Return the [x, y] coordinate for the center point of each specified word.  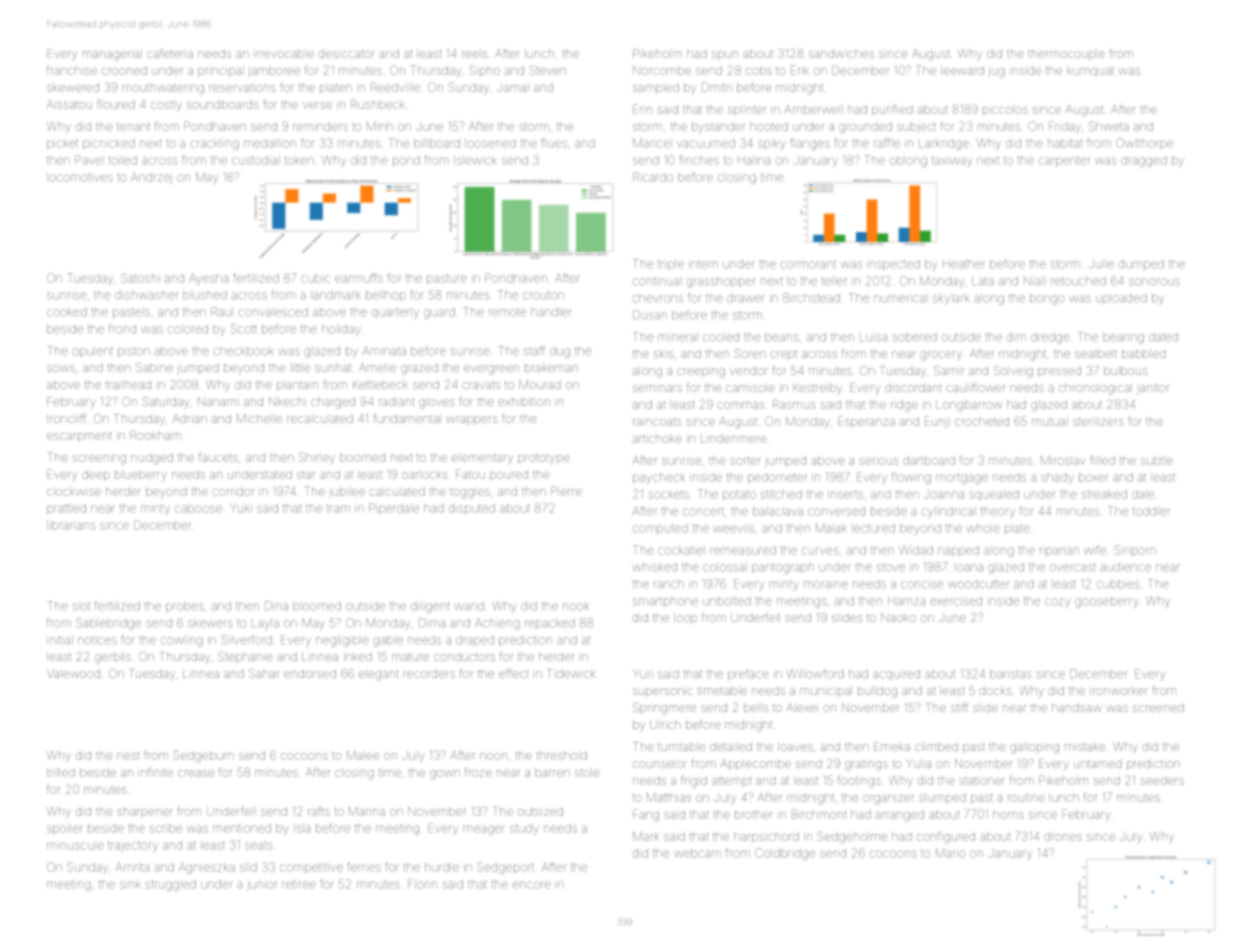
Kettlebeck [380, 384]
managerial [112, 55]
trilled [61, 772]
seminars [657, 388]
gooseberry [1106, 603]
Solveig [1013, 372]
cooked [67, 312]
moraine [826, 585]
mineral [678, 337]
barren [552, 772]
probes [185, 607]
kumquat [1090, 71]
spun [725, 55]
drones [1063, 836]
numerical [899, 299]
